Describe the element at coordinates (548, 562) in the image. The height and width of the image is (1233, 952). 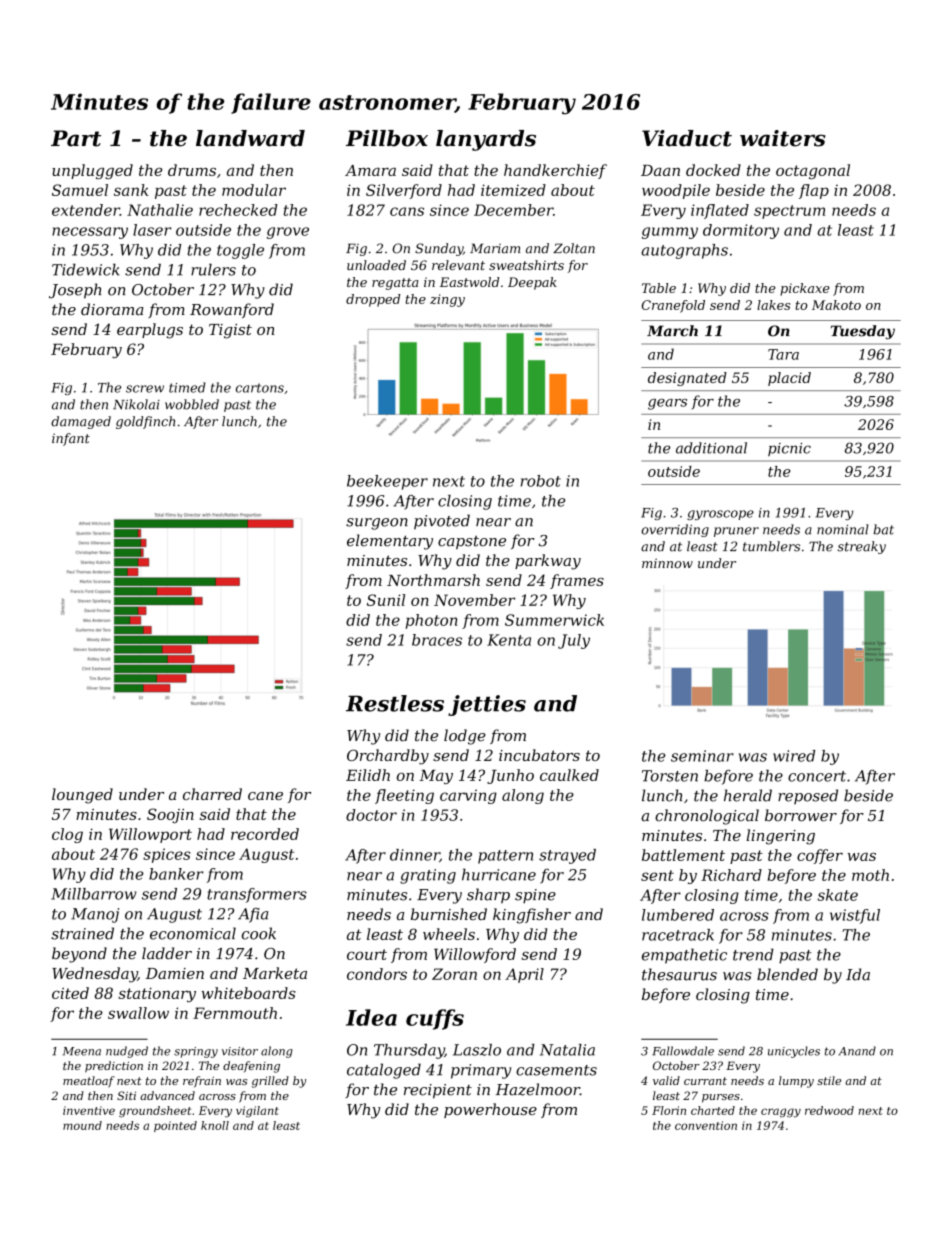
I see `parkway` at that location.
